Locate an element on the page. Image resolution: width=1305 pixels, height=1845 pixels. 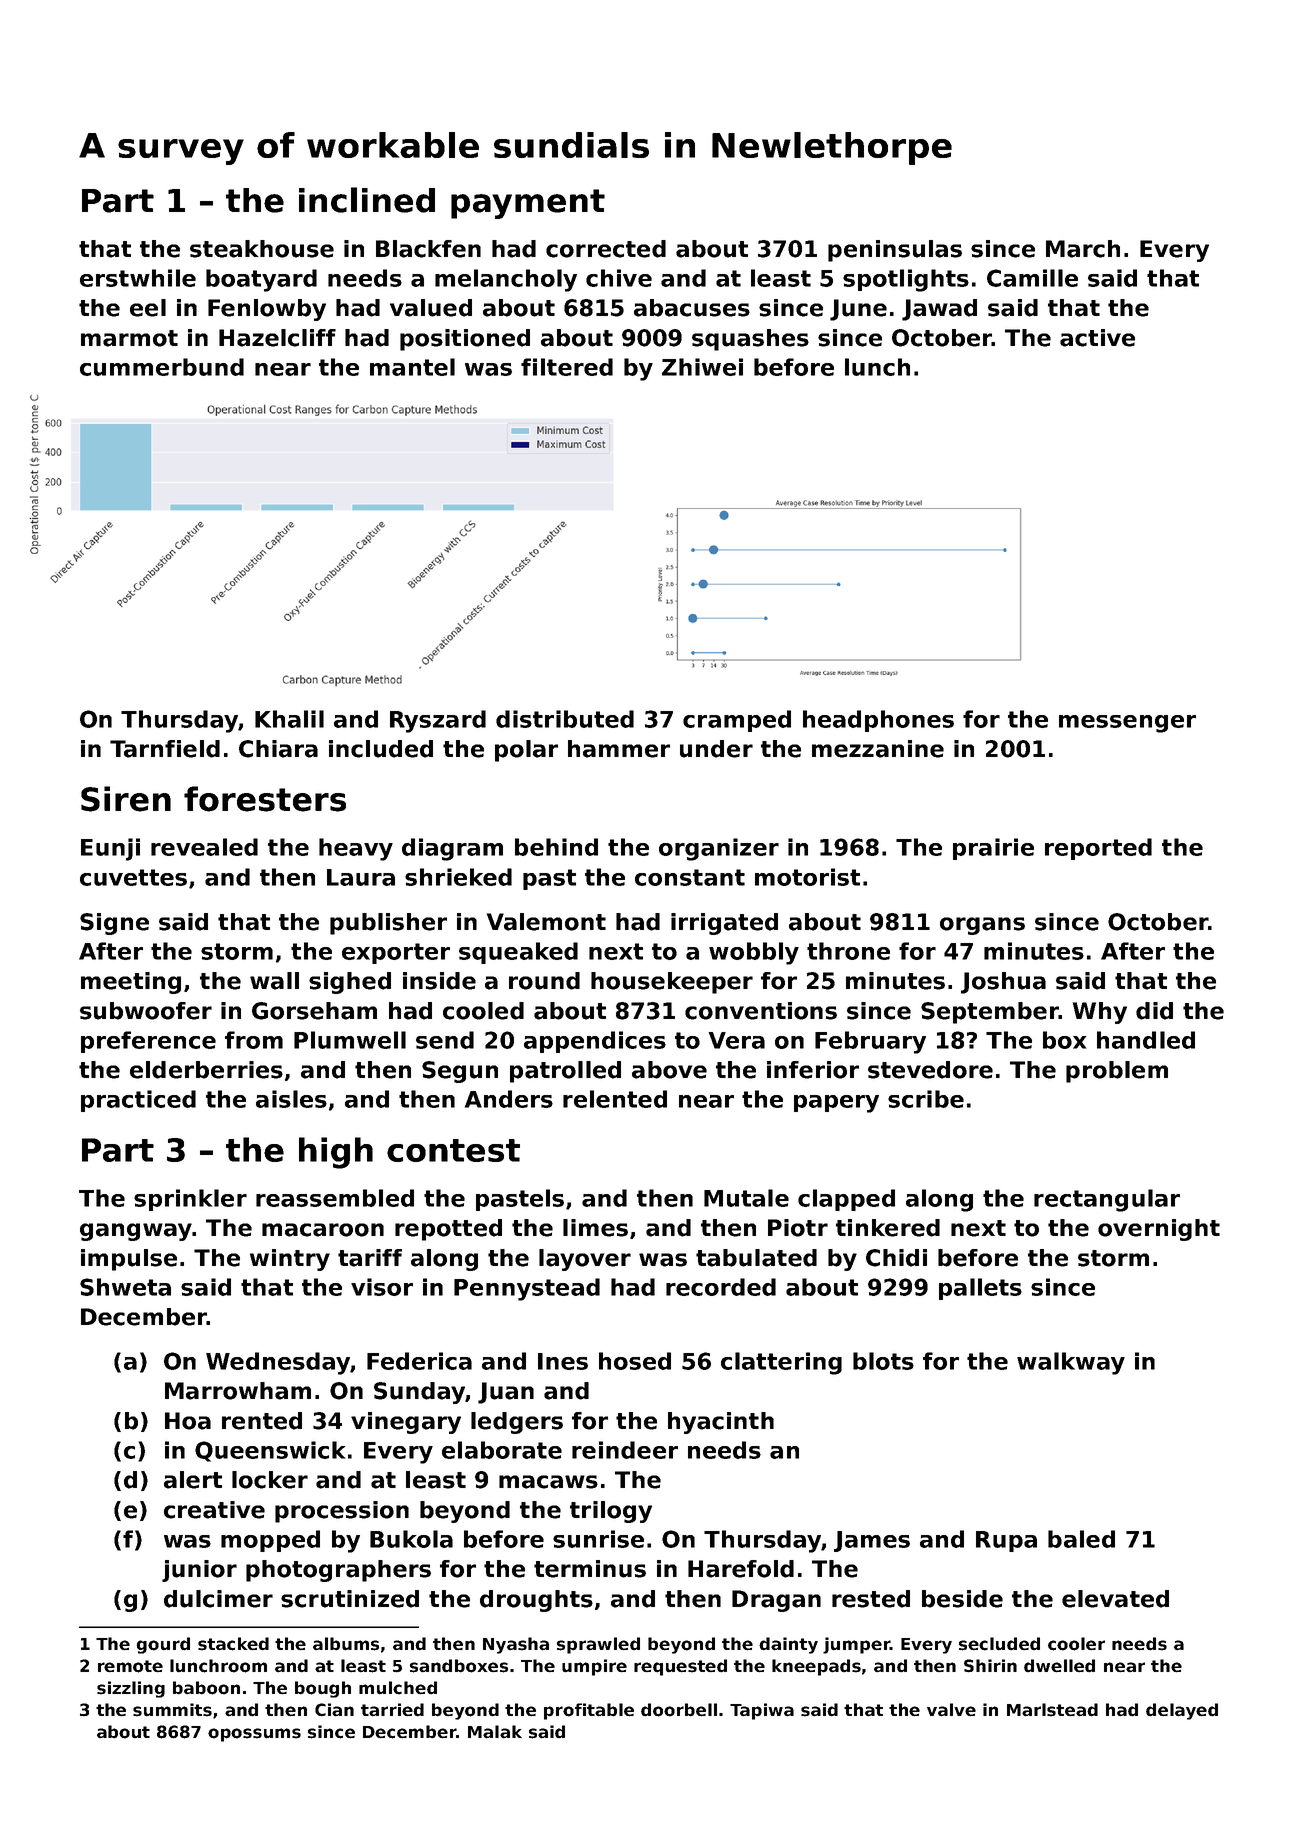
squashes is located at coordinates (750, 340).
